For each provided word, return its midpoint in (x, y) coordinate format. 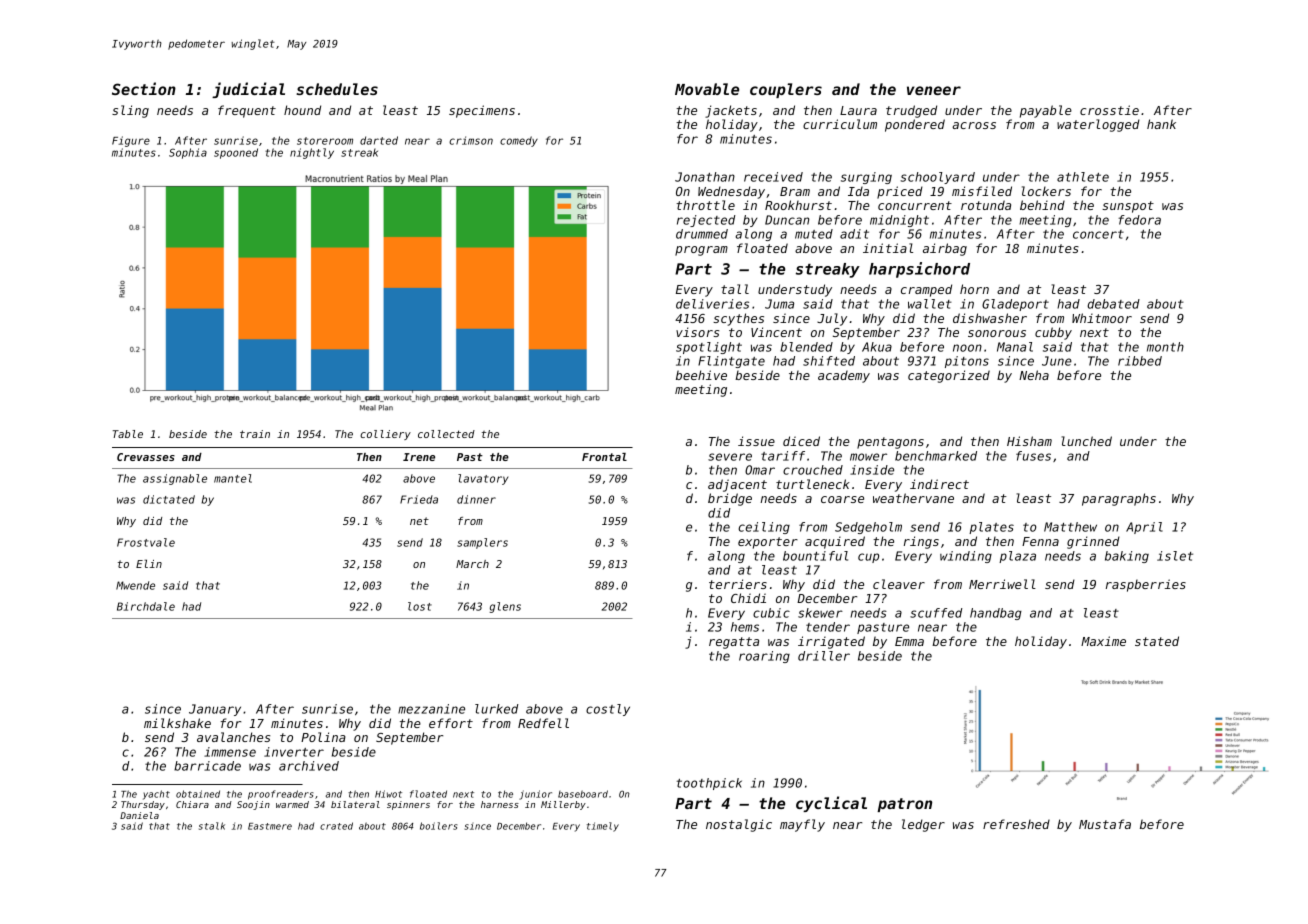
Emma (909, 641)
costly (608, 710)
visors (697, 332)
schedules (337, 89)
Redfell (543, 723)
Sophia (188, 153)
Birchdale (146, 606)
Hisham (1029, 441)
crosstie (1109, 110)
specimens (482, 111)
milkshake (177, 723)
